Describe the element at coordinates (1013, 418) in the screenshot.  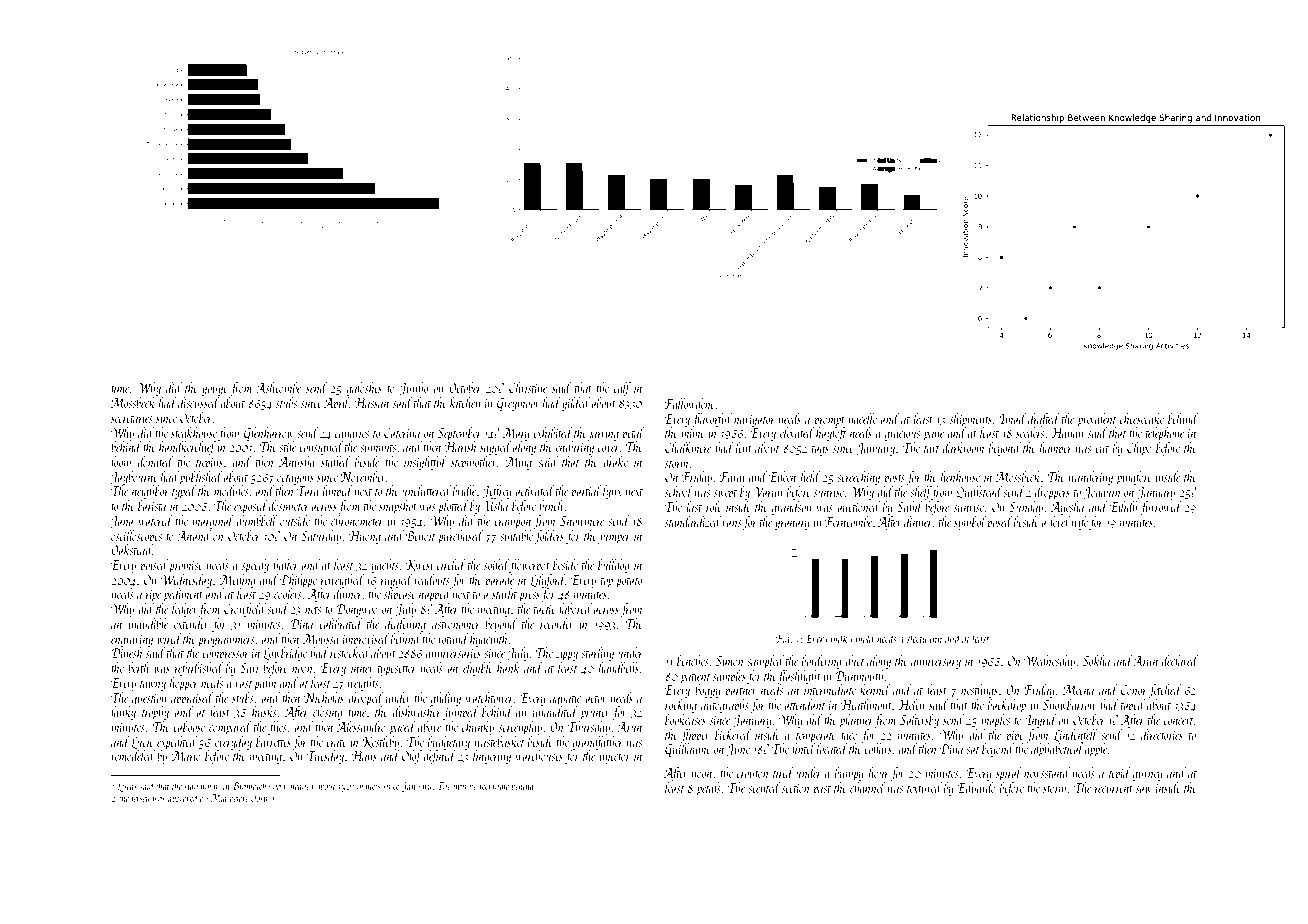
I see `Imad` at that location.
